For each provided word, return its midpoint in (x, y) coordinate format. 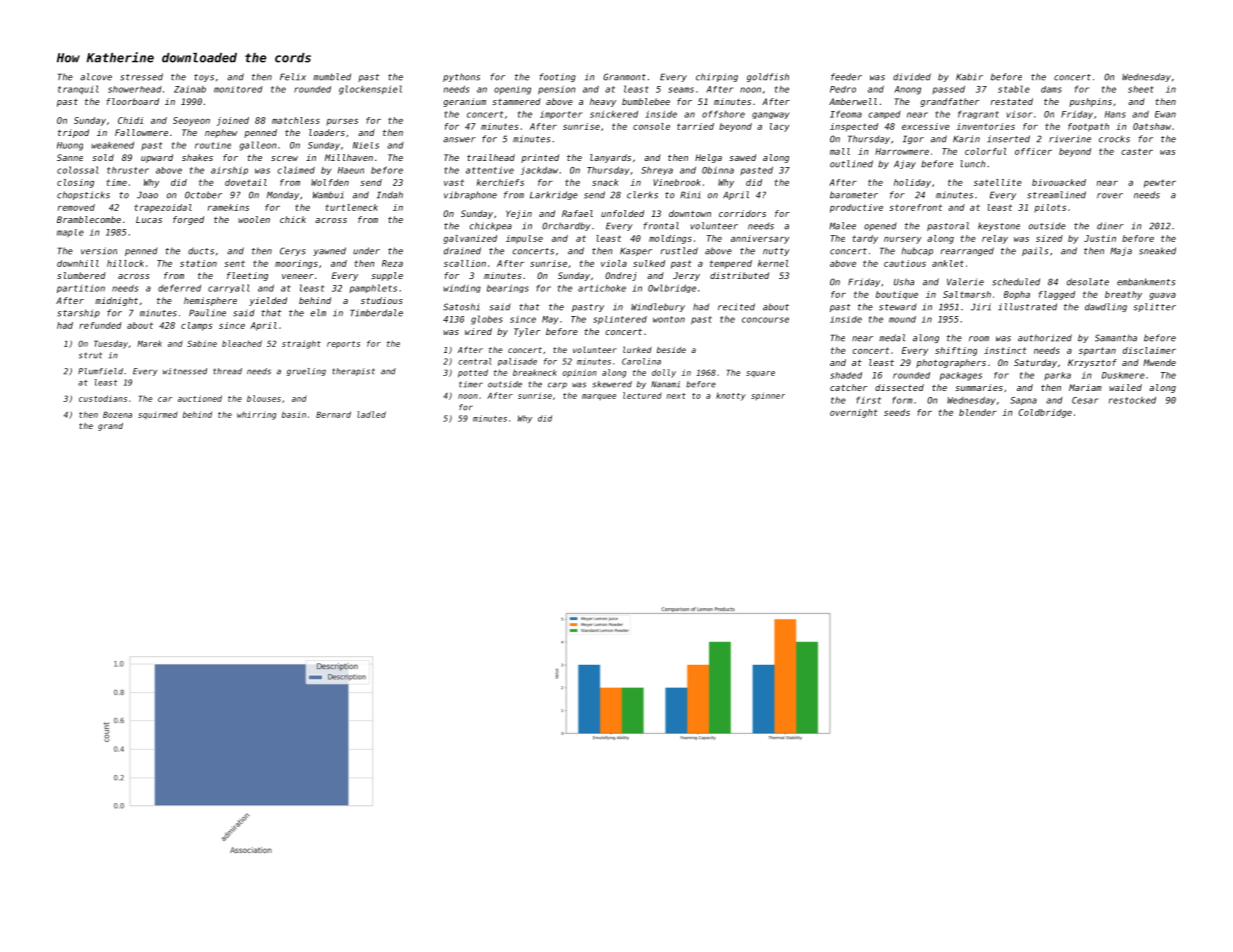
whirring (256, 416)
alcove (96, 77)
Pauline (207, 313)
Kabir (969, 77)
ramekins (228, 207)
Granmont (624, 77)
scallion (465, 263)
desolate (1088, 282)
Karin (966, 139)
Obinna (718, 170)
